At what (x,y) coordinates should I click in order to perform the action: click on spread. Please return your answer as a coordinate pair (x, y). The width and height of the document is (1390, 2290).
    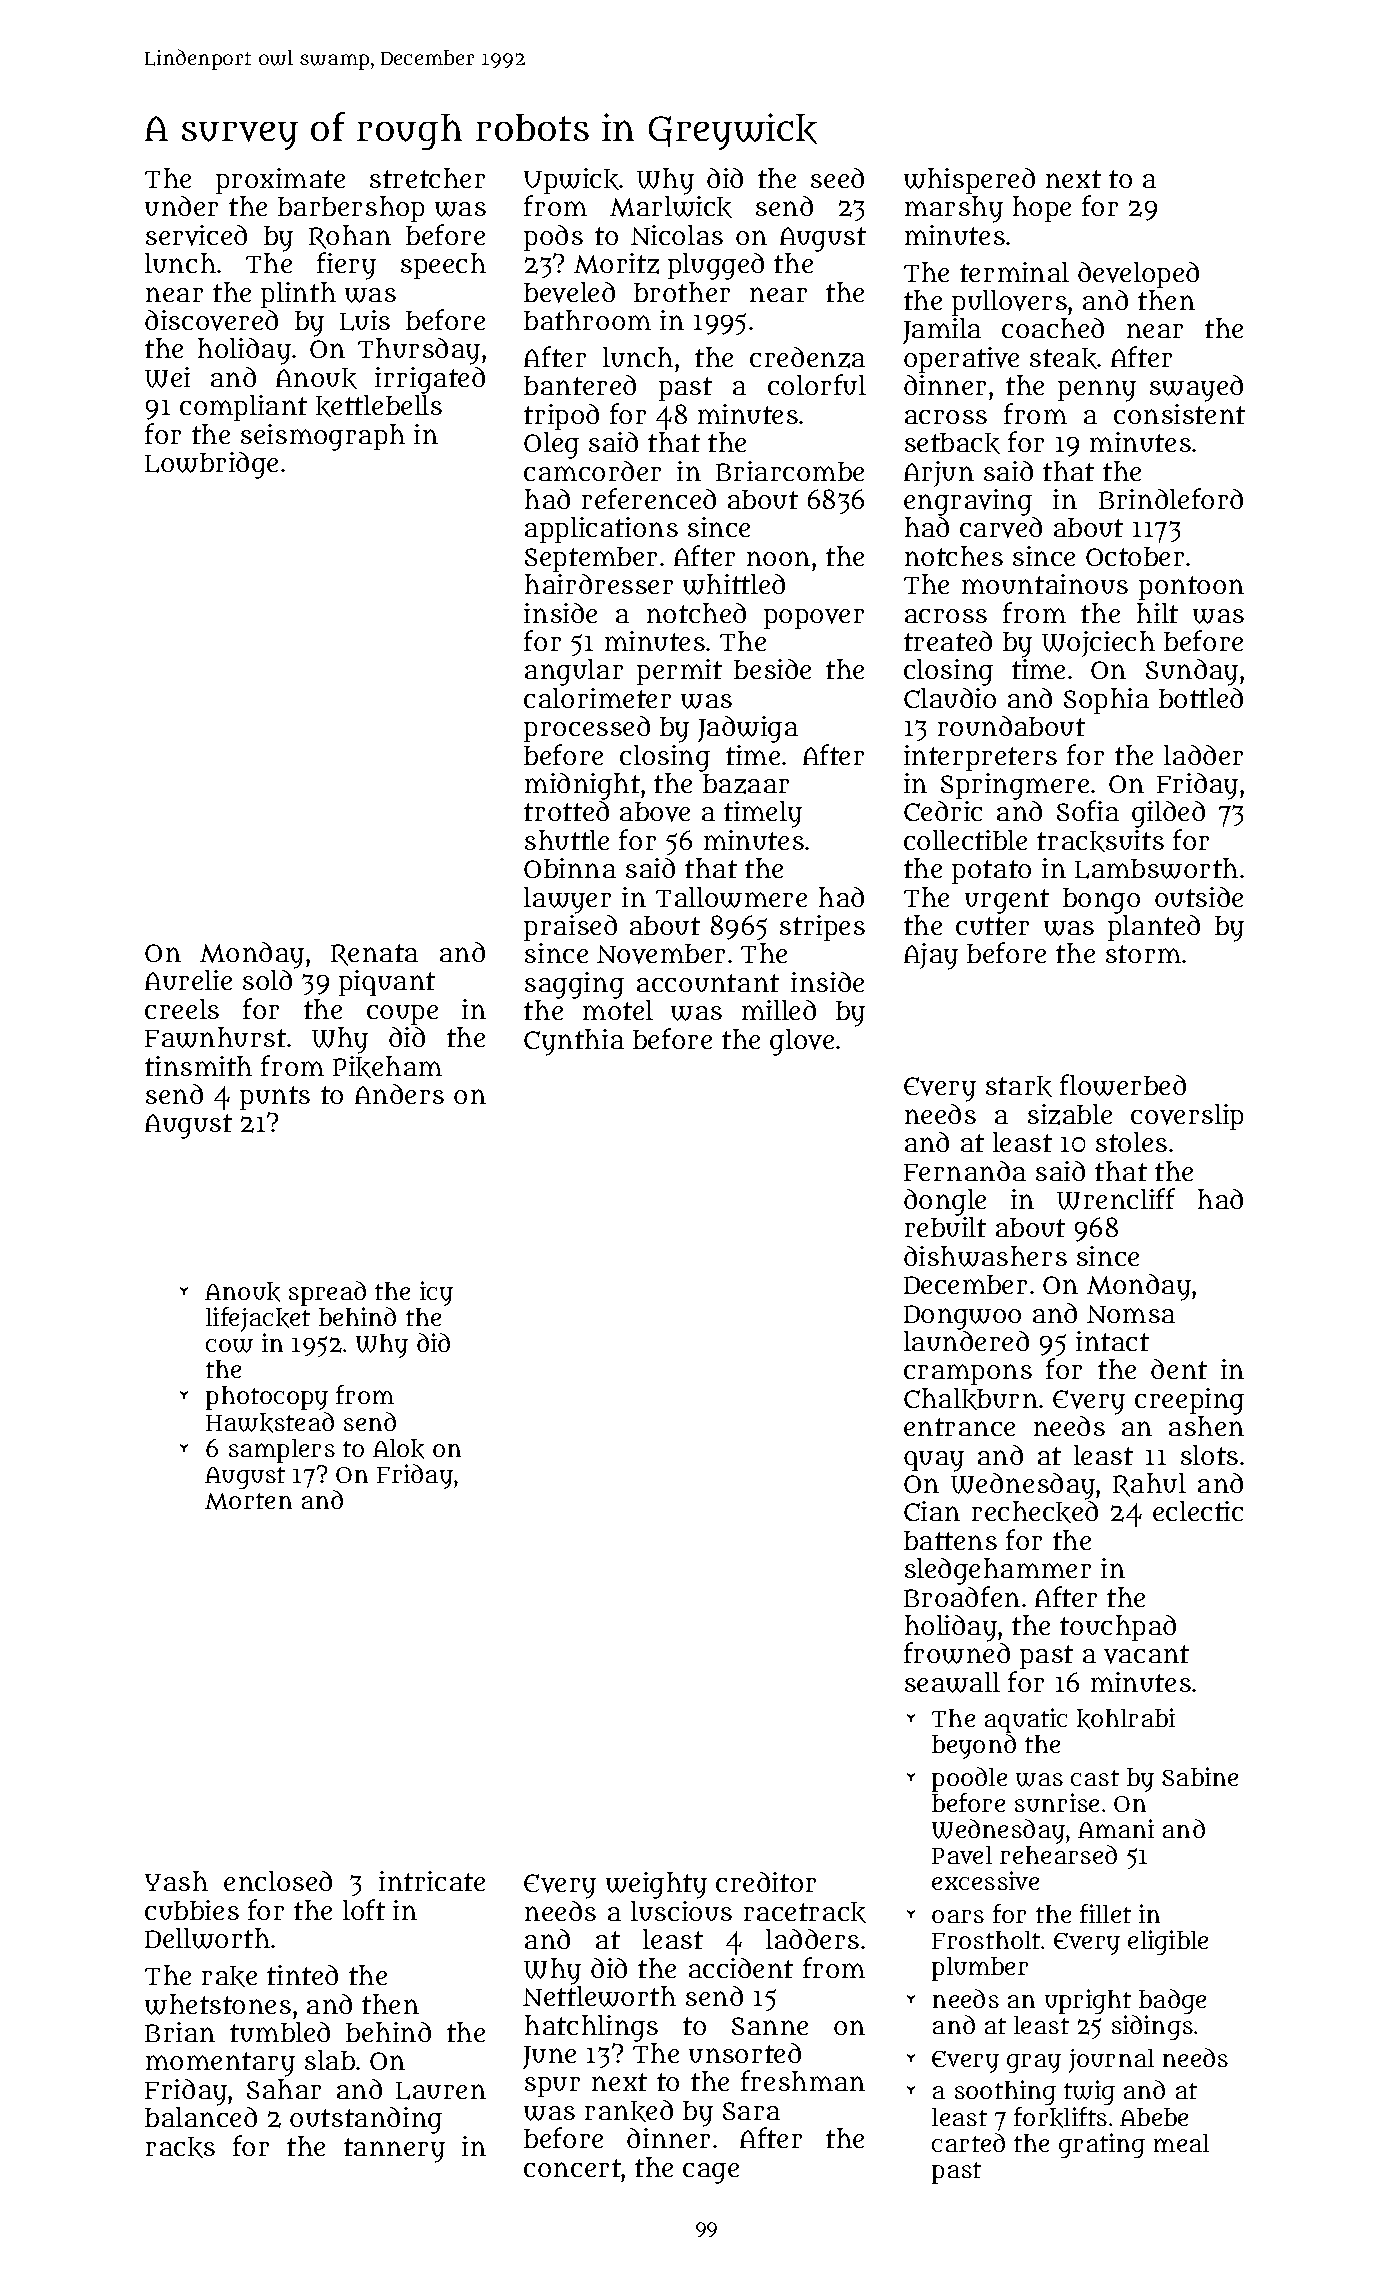
    Looking at the image, I should click on (327, 1293).
